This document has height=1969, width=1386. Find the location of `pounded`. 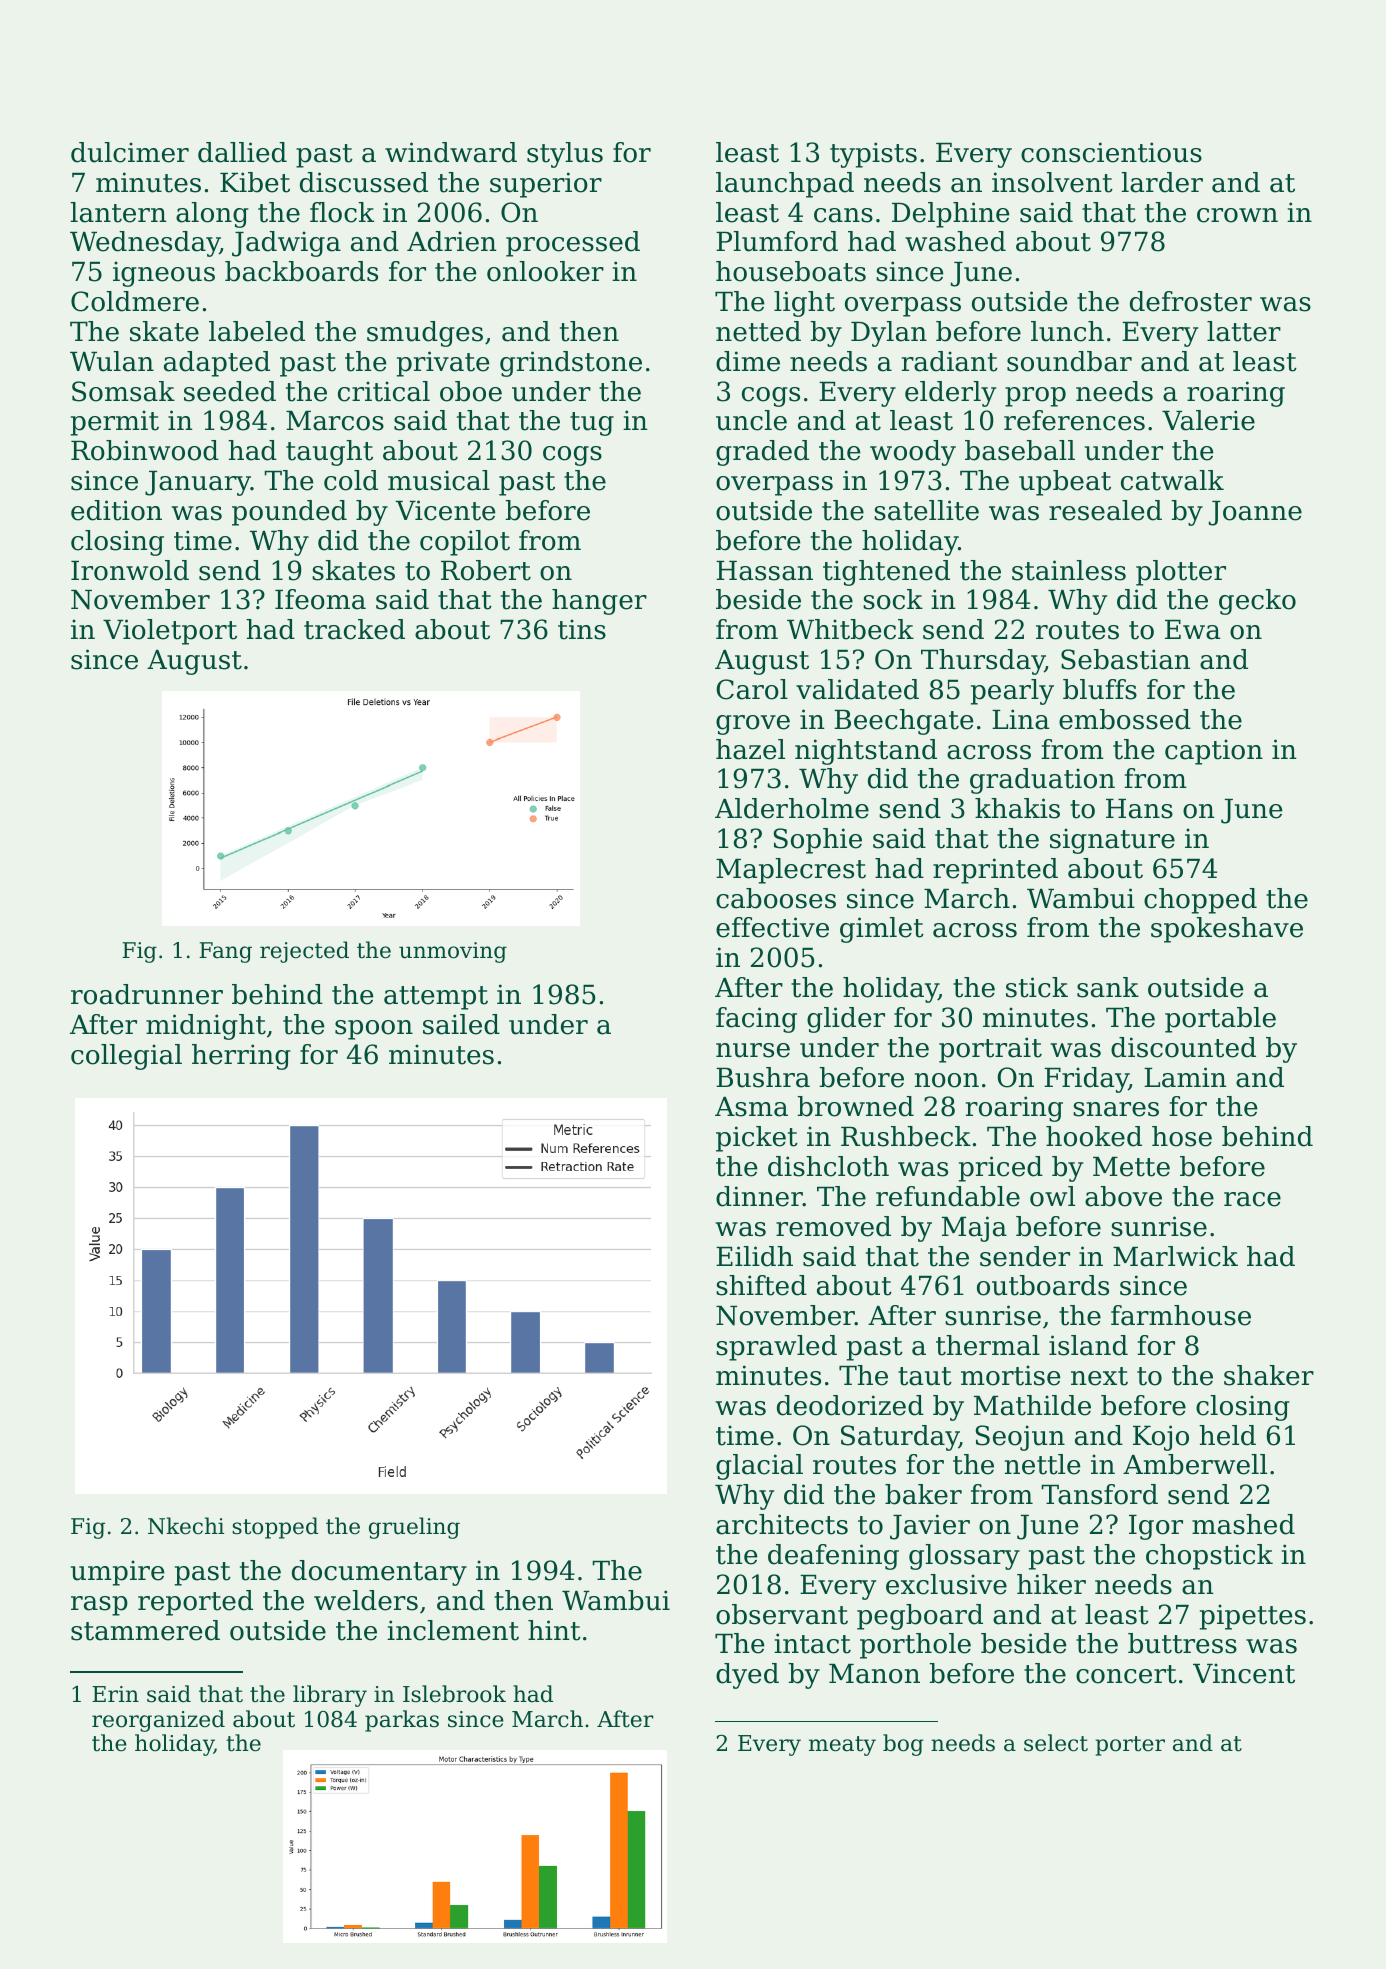

pounded is located at coordinates (289, 513).
